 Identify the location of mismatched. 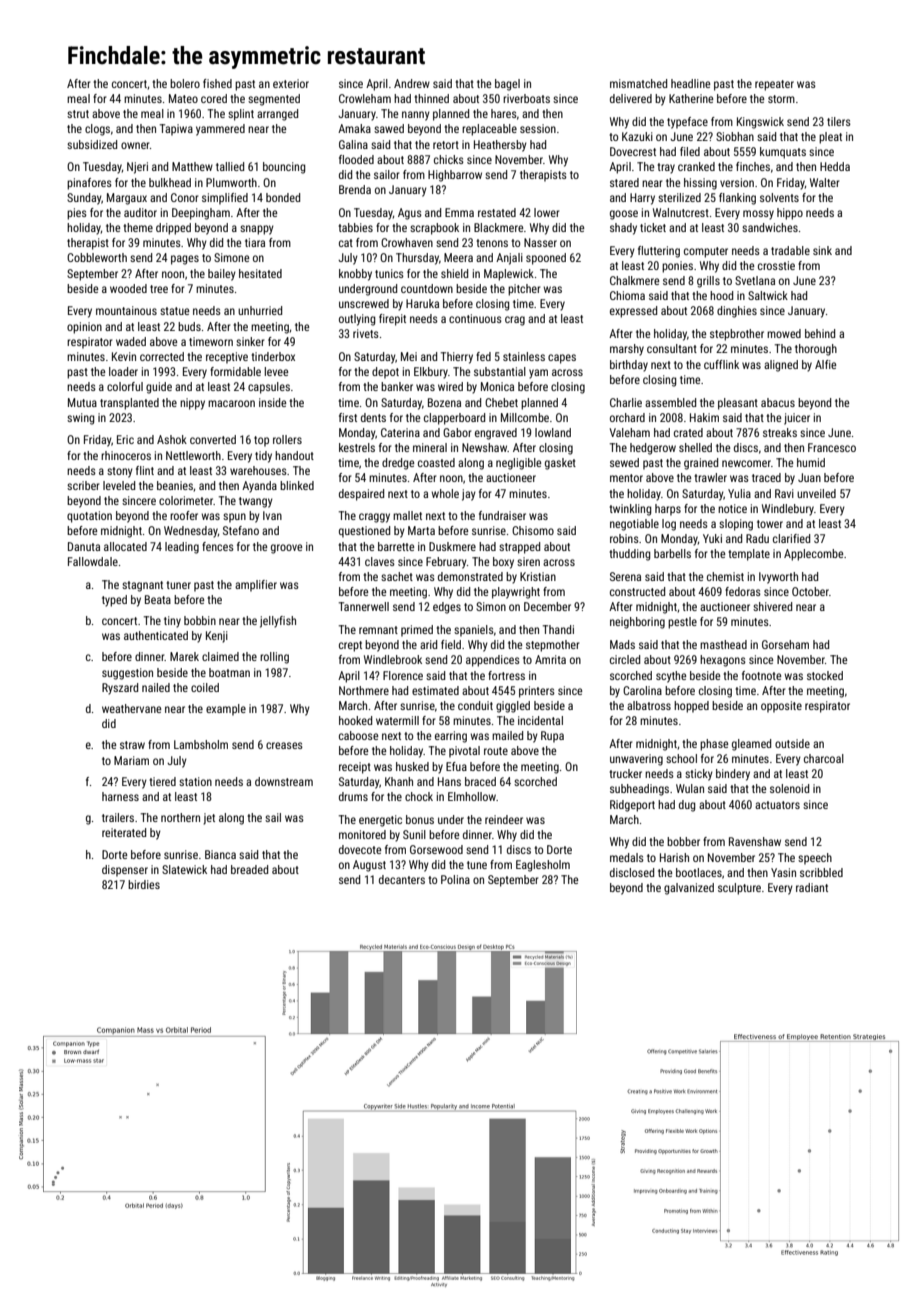
(638, 83).
